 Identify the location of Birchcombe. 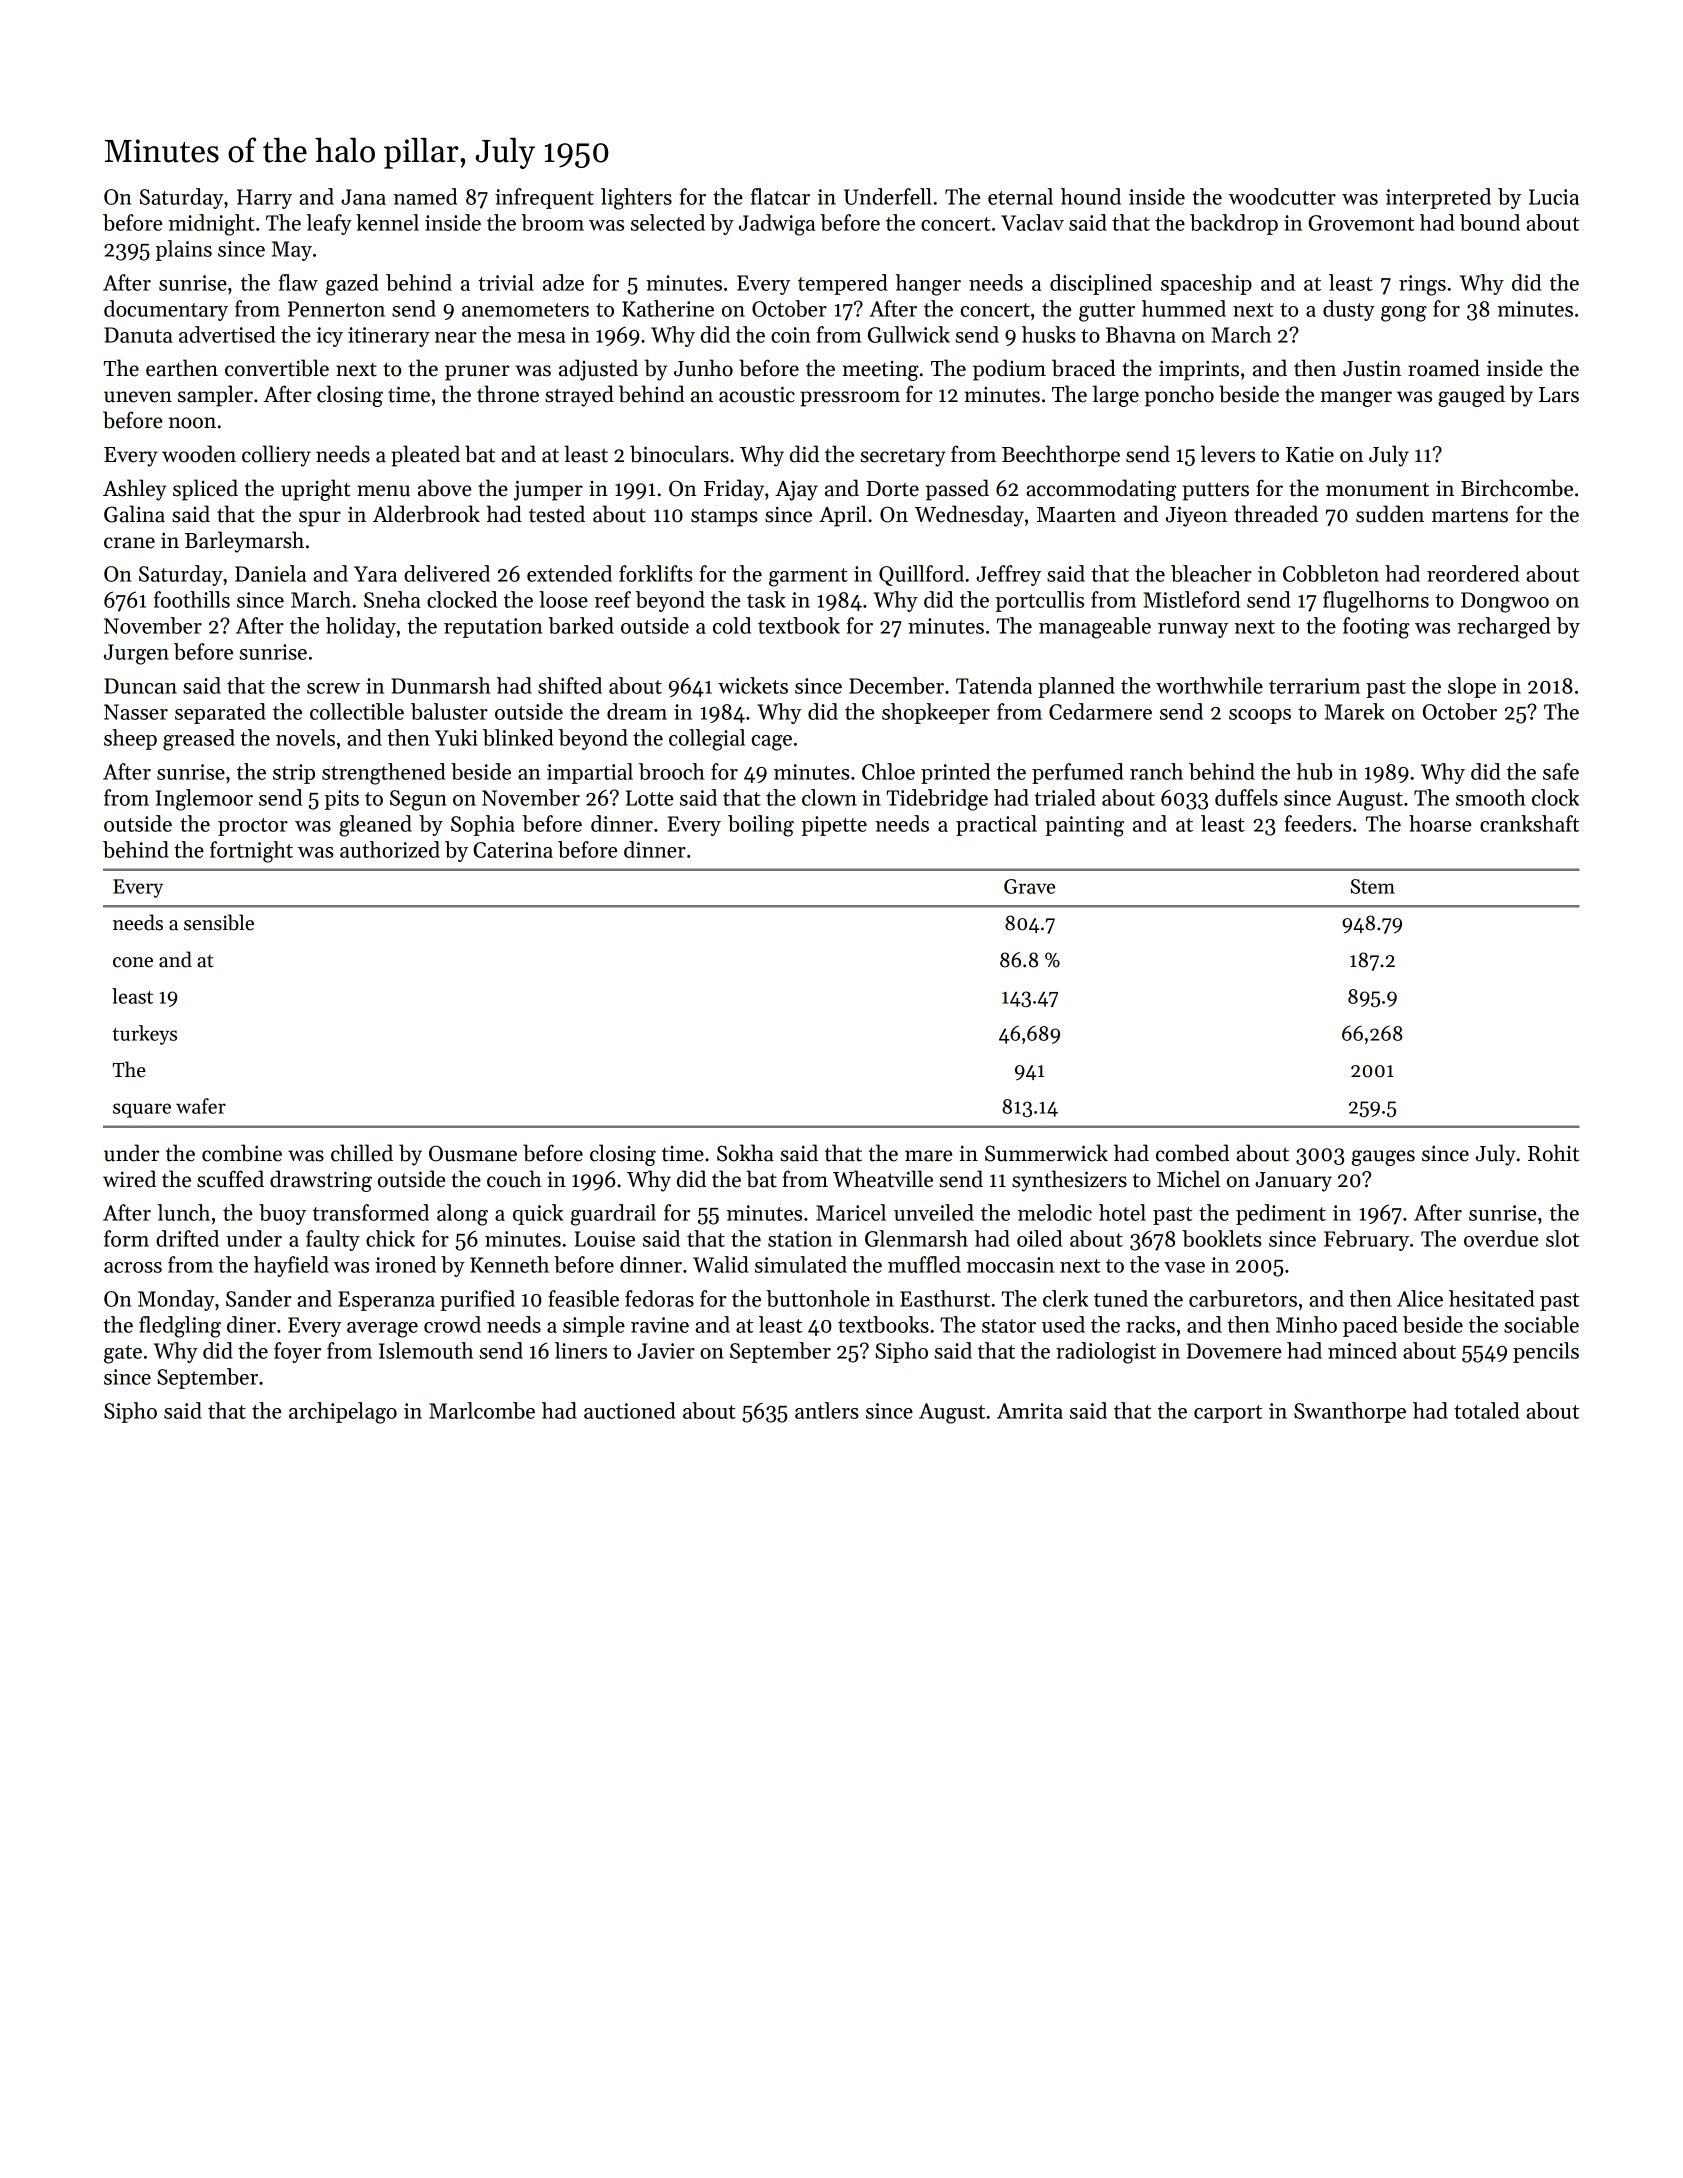
(1517, 488).
